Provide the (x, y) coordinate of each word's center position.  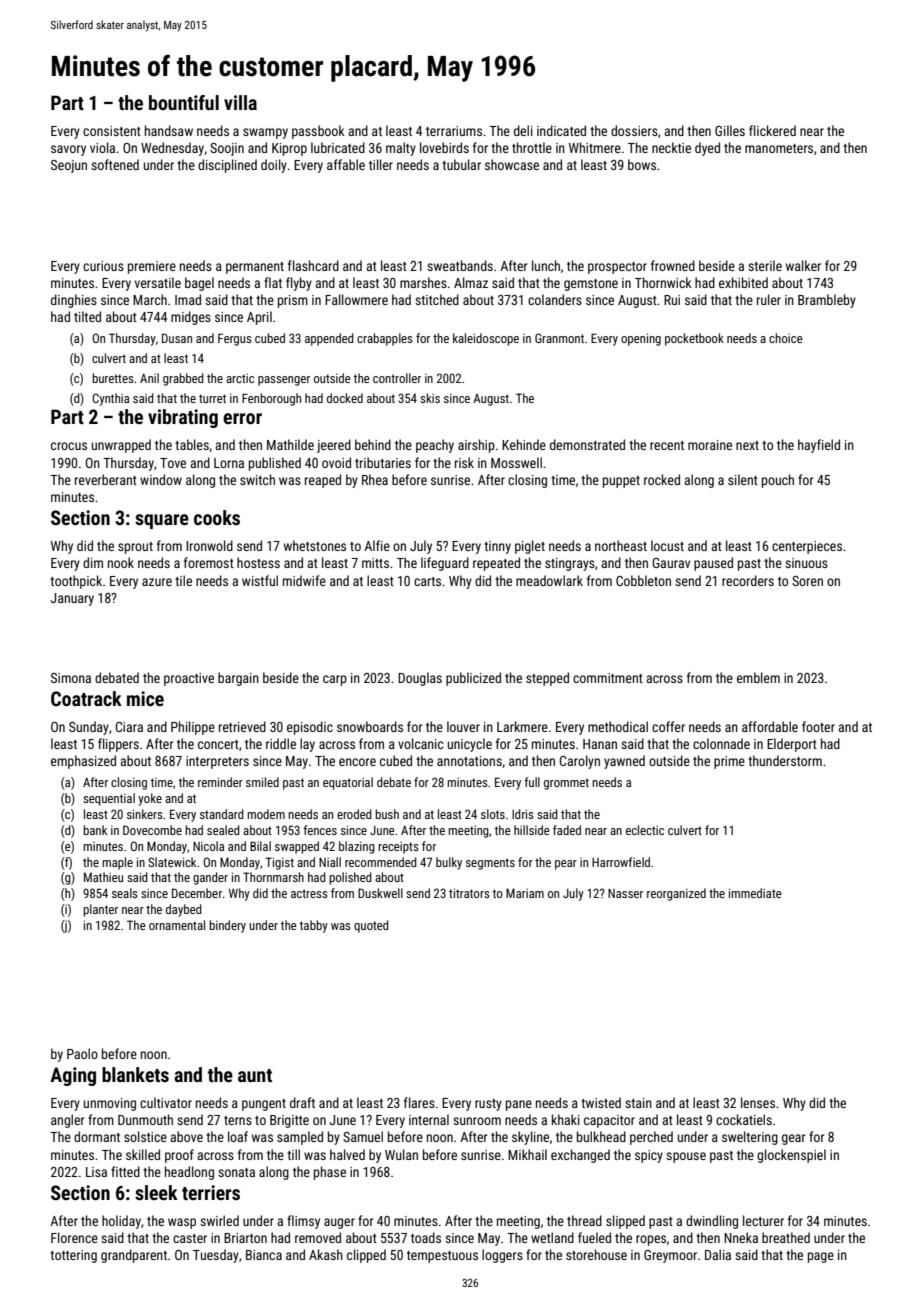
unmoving (110, 1104)
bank (95, 830)
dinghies (74, 301)
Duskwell (380, 893)
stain (638, 1103)
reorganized (676, 894)
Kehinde (524, 444)
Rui (672, 300)
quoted (371, 926)
